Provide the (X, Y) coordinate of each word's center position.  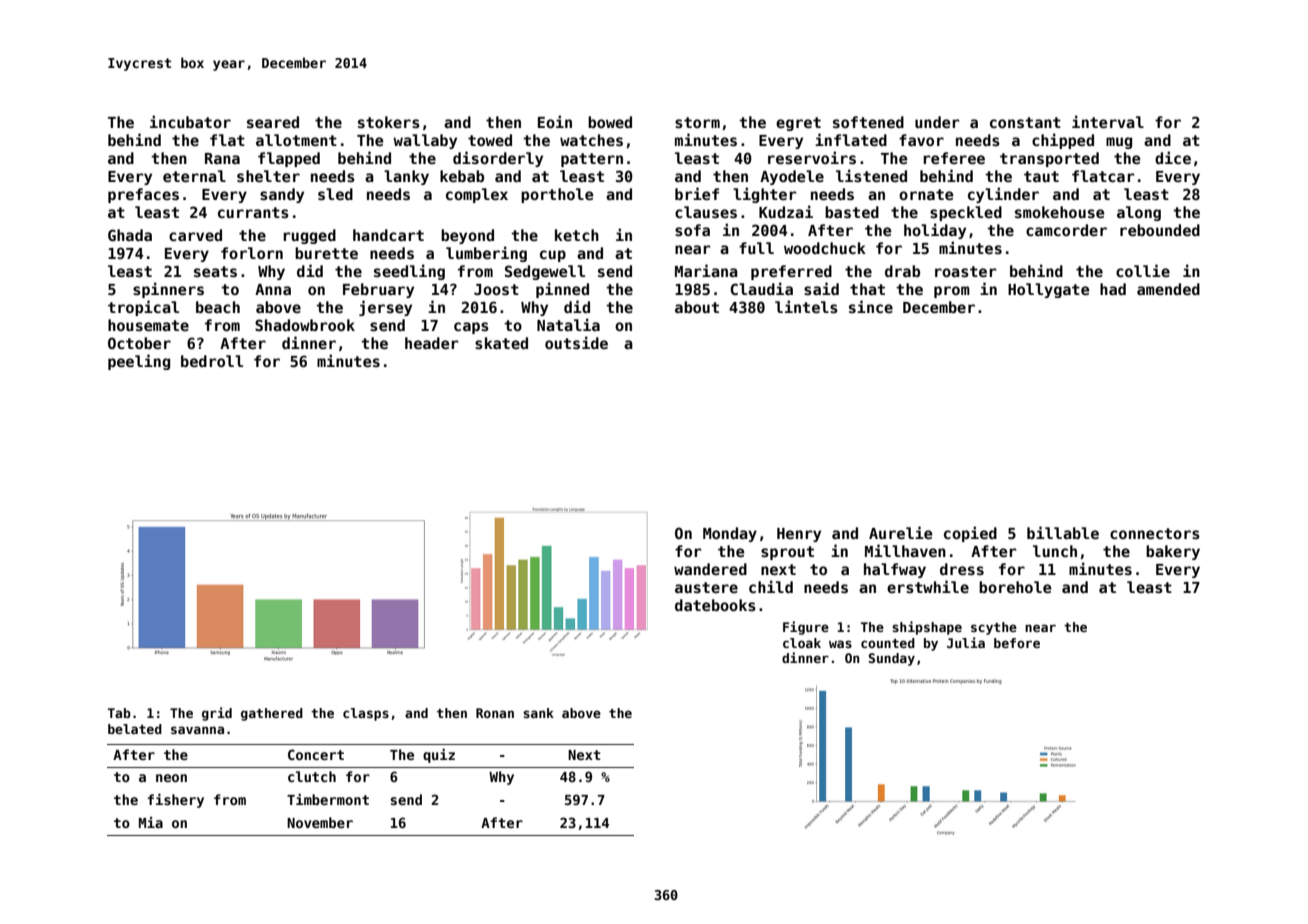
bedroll (212, 361)
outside (576, 342)
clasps (366, 714)
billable (1063, 532)
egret (798, 124)
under (937, 122)
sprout (787, 553)
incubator (190, 121)
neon (171, 778)
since (871, 306)
